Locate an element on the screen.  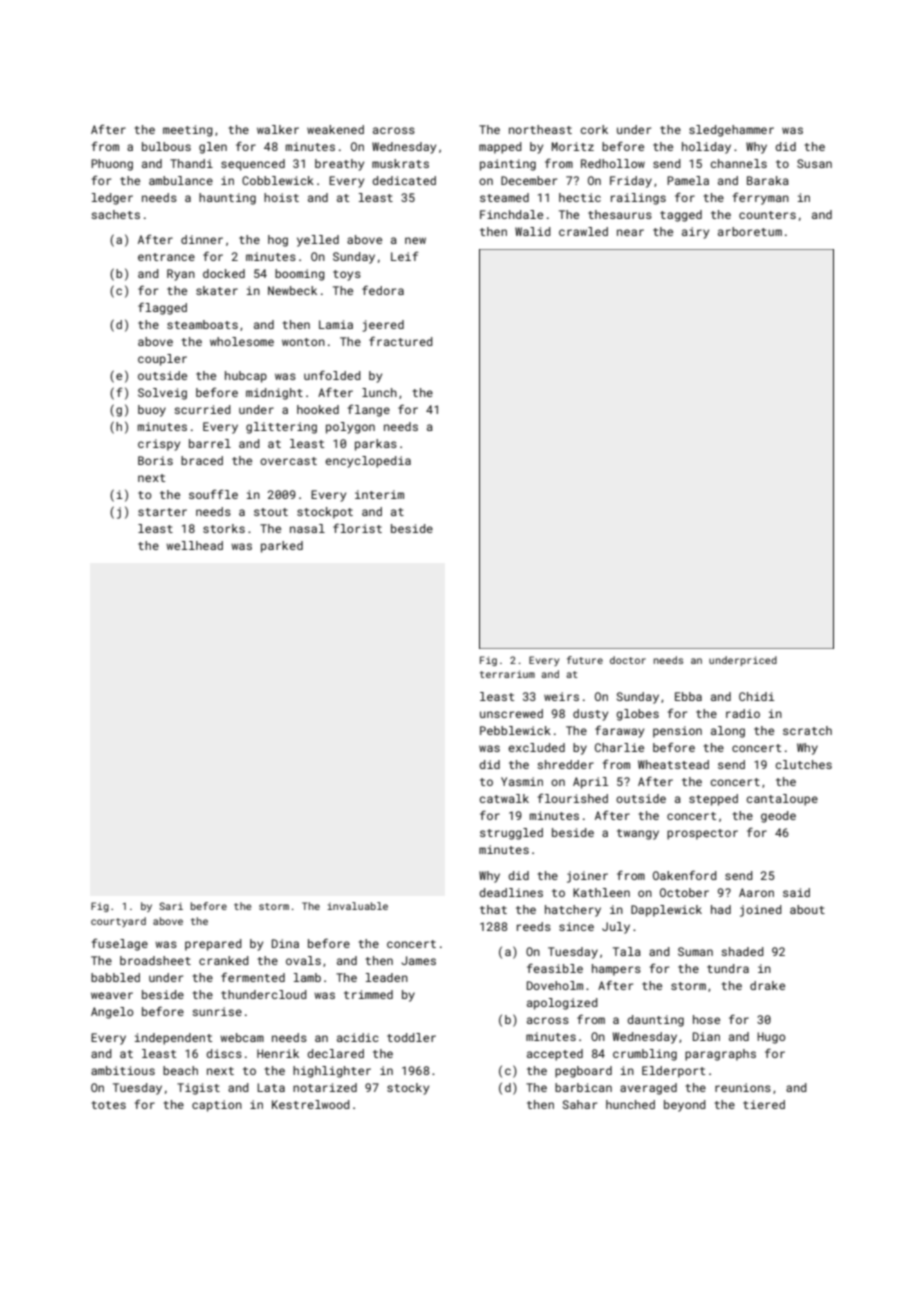
dedicated is located at coordinates (404, 180).
